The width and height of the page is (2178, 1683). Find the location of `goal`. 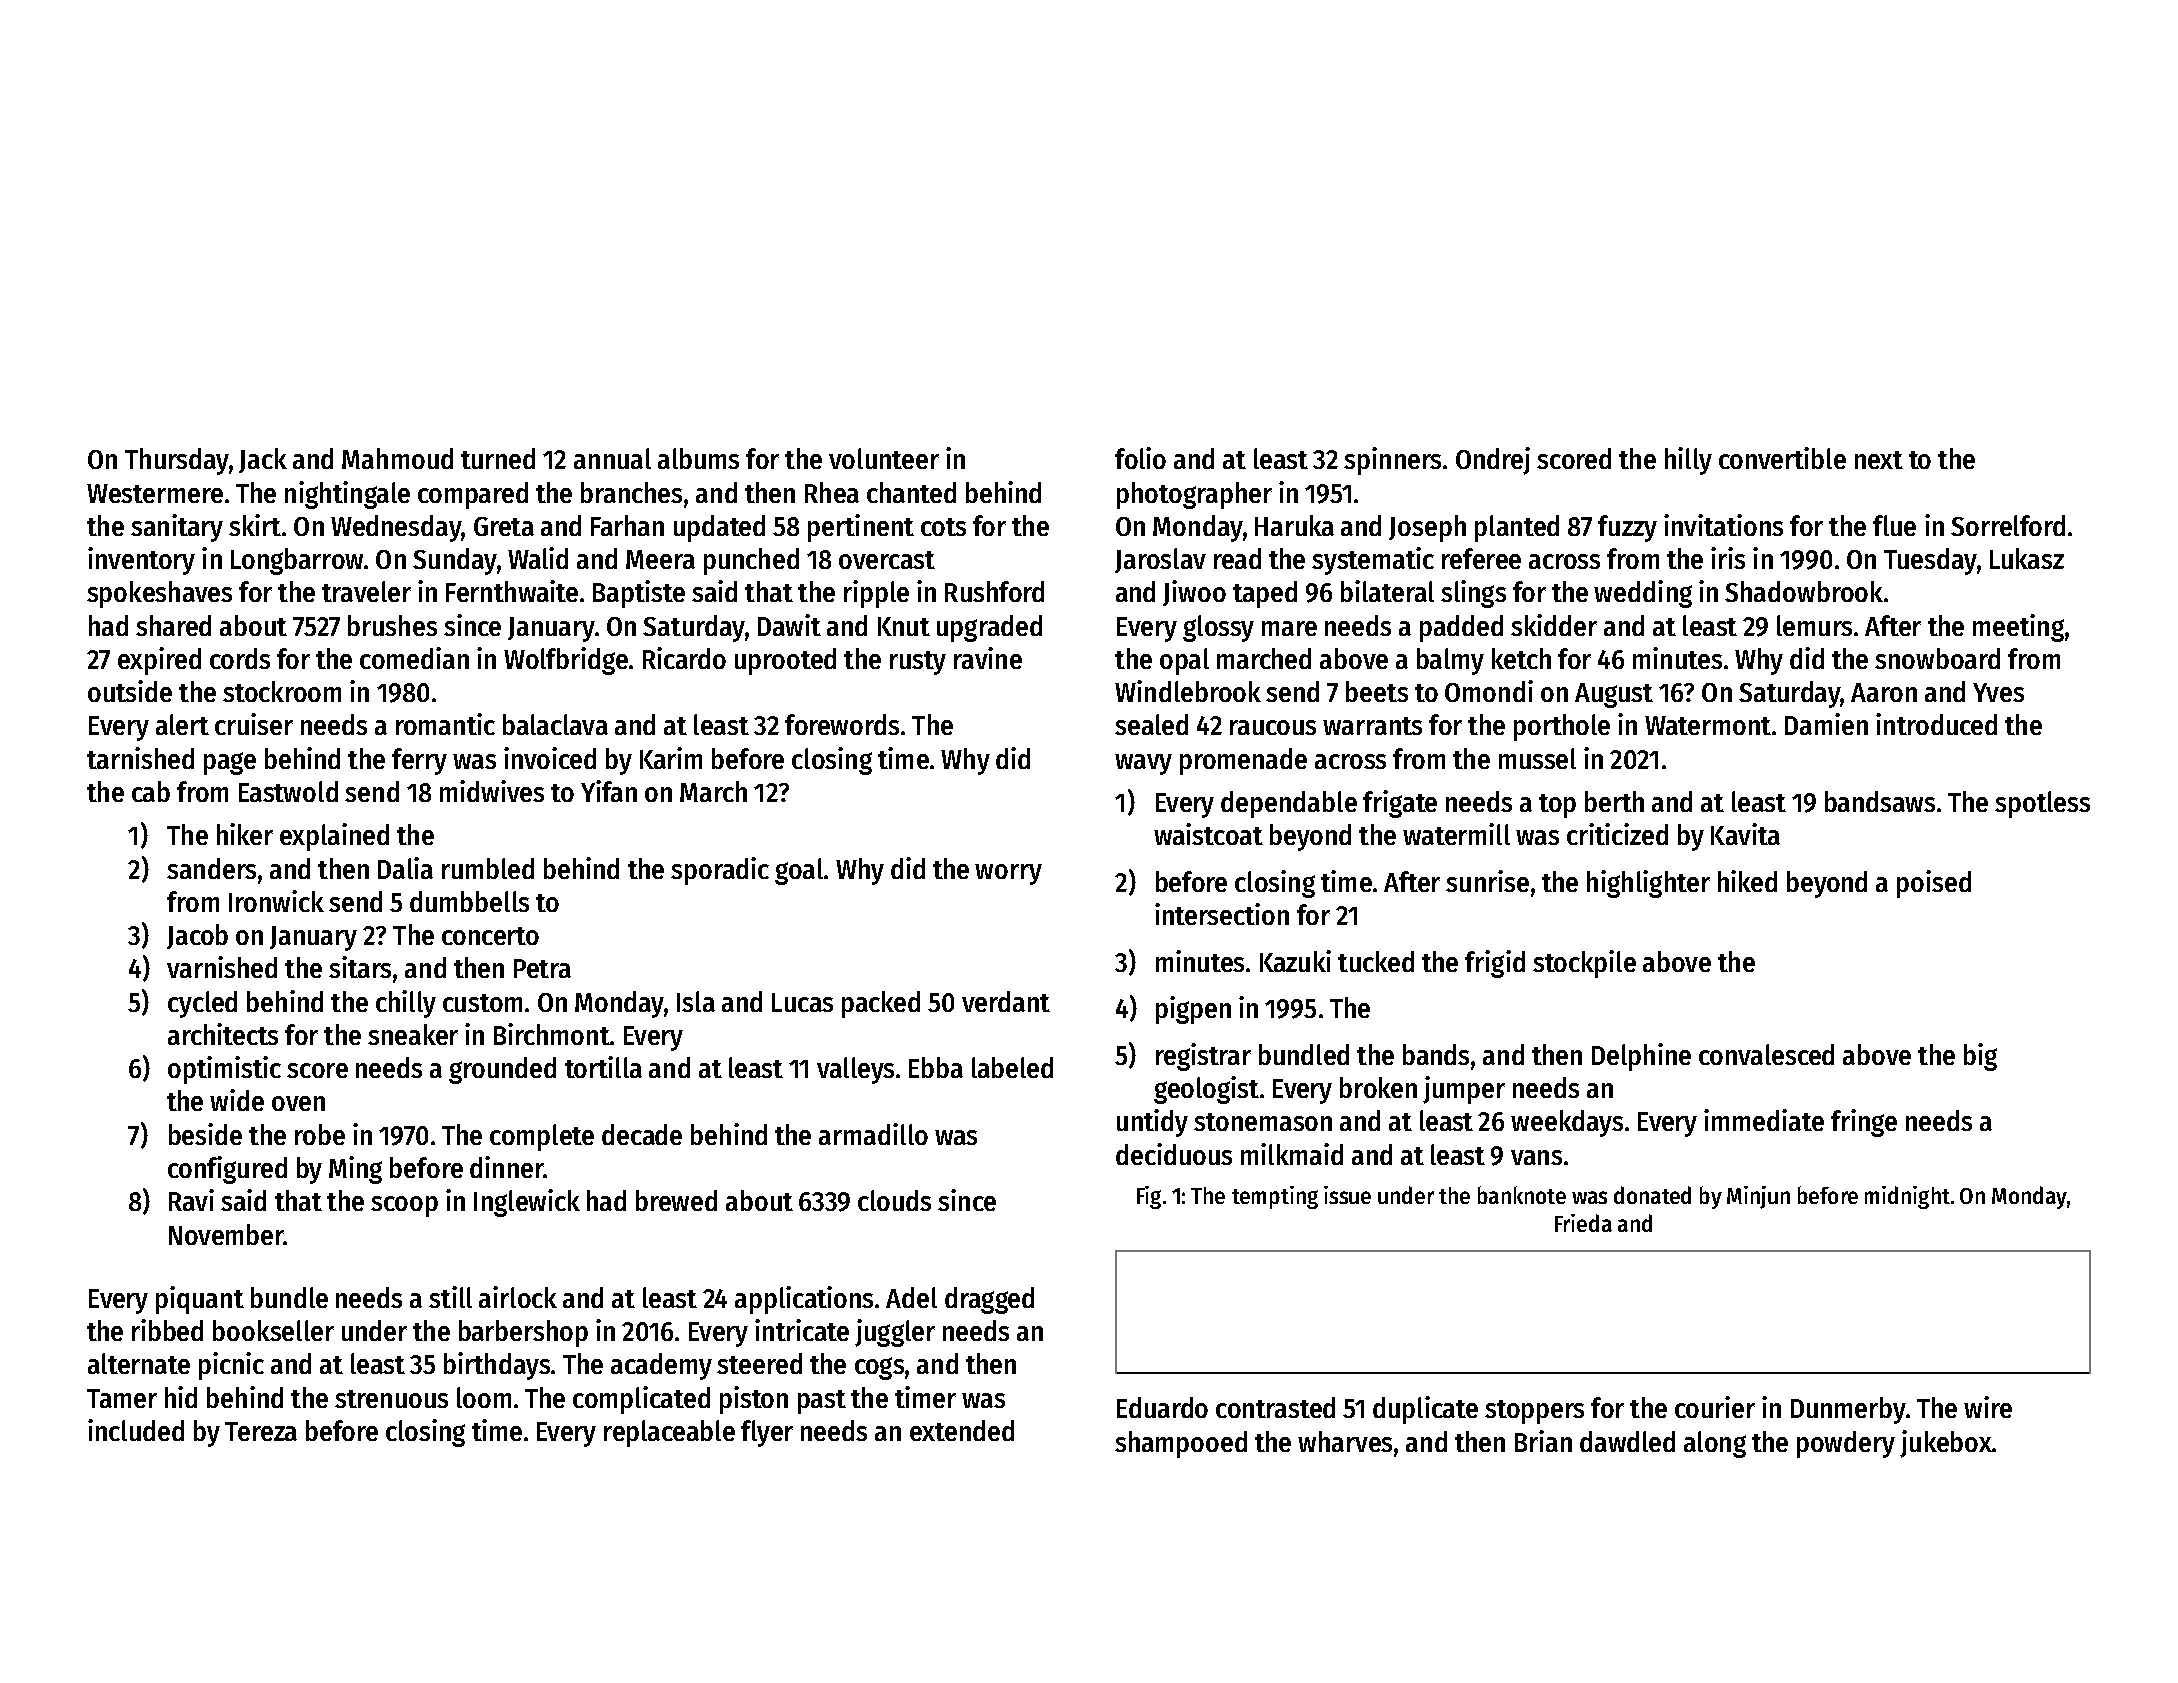

goal is located at coordinates (799, 871).
